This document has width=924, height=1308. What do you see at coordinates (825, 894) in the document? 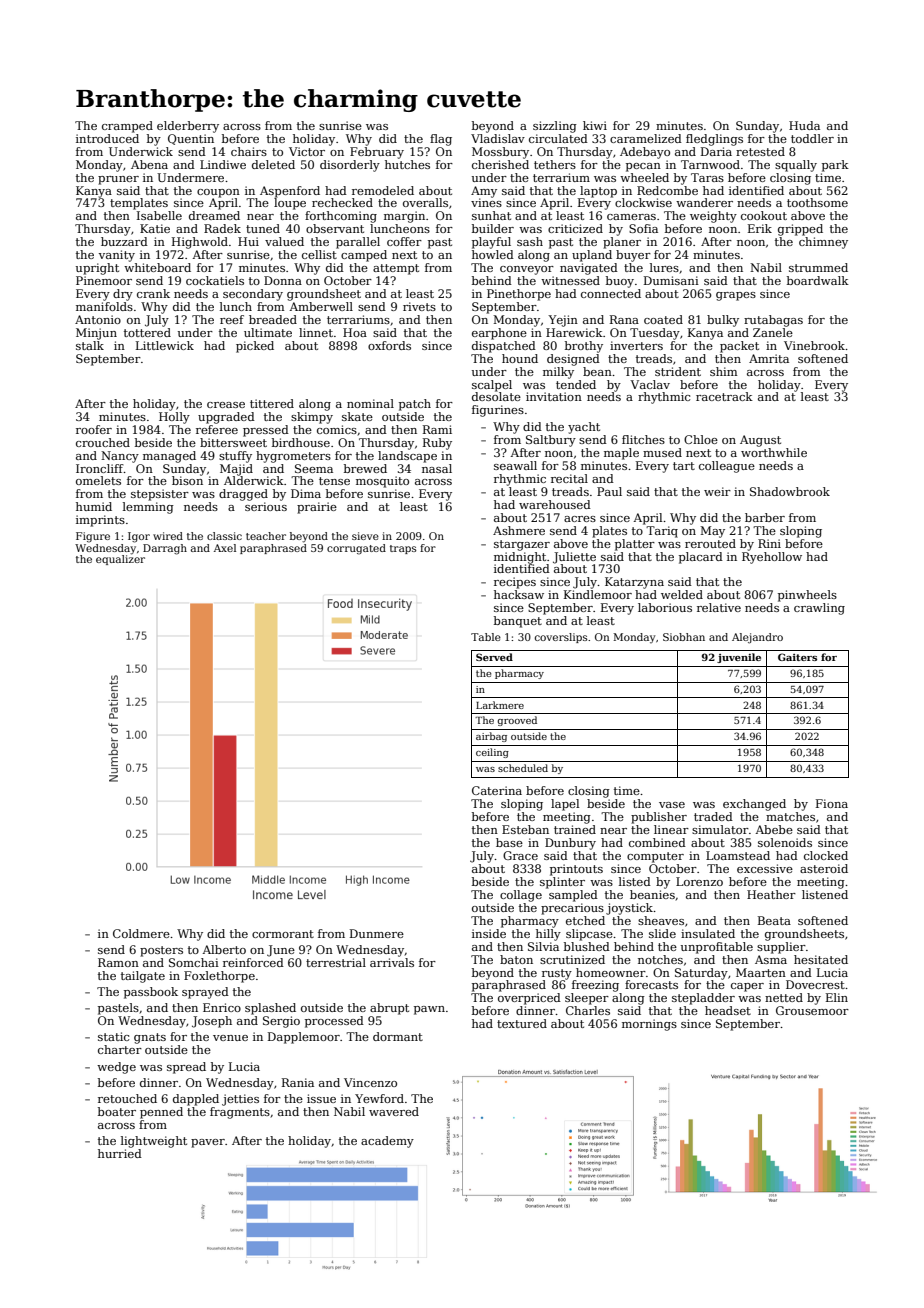
I see `listened` at bounding box center [825, 894].
